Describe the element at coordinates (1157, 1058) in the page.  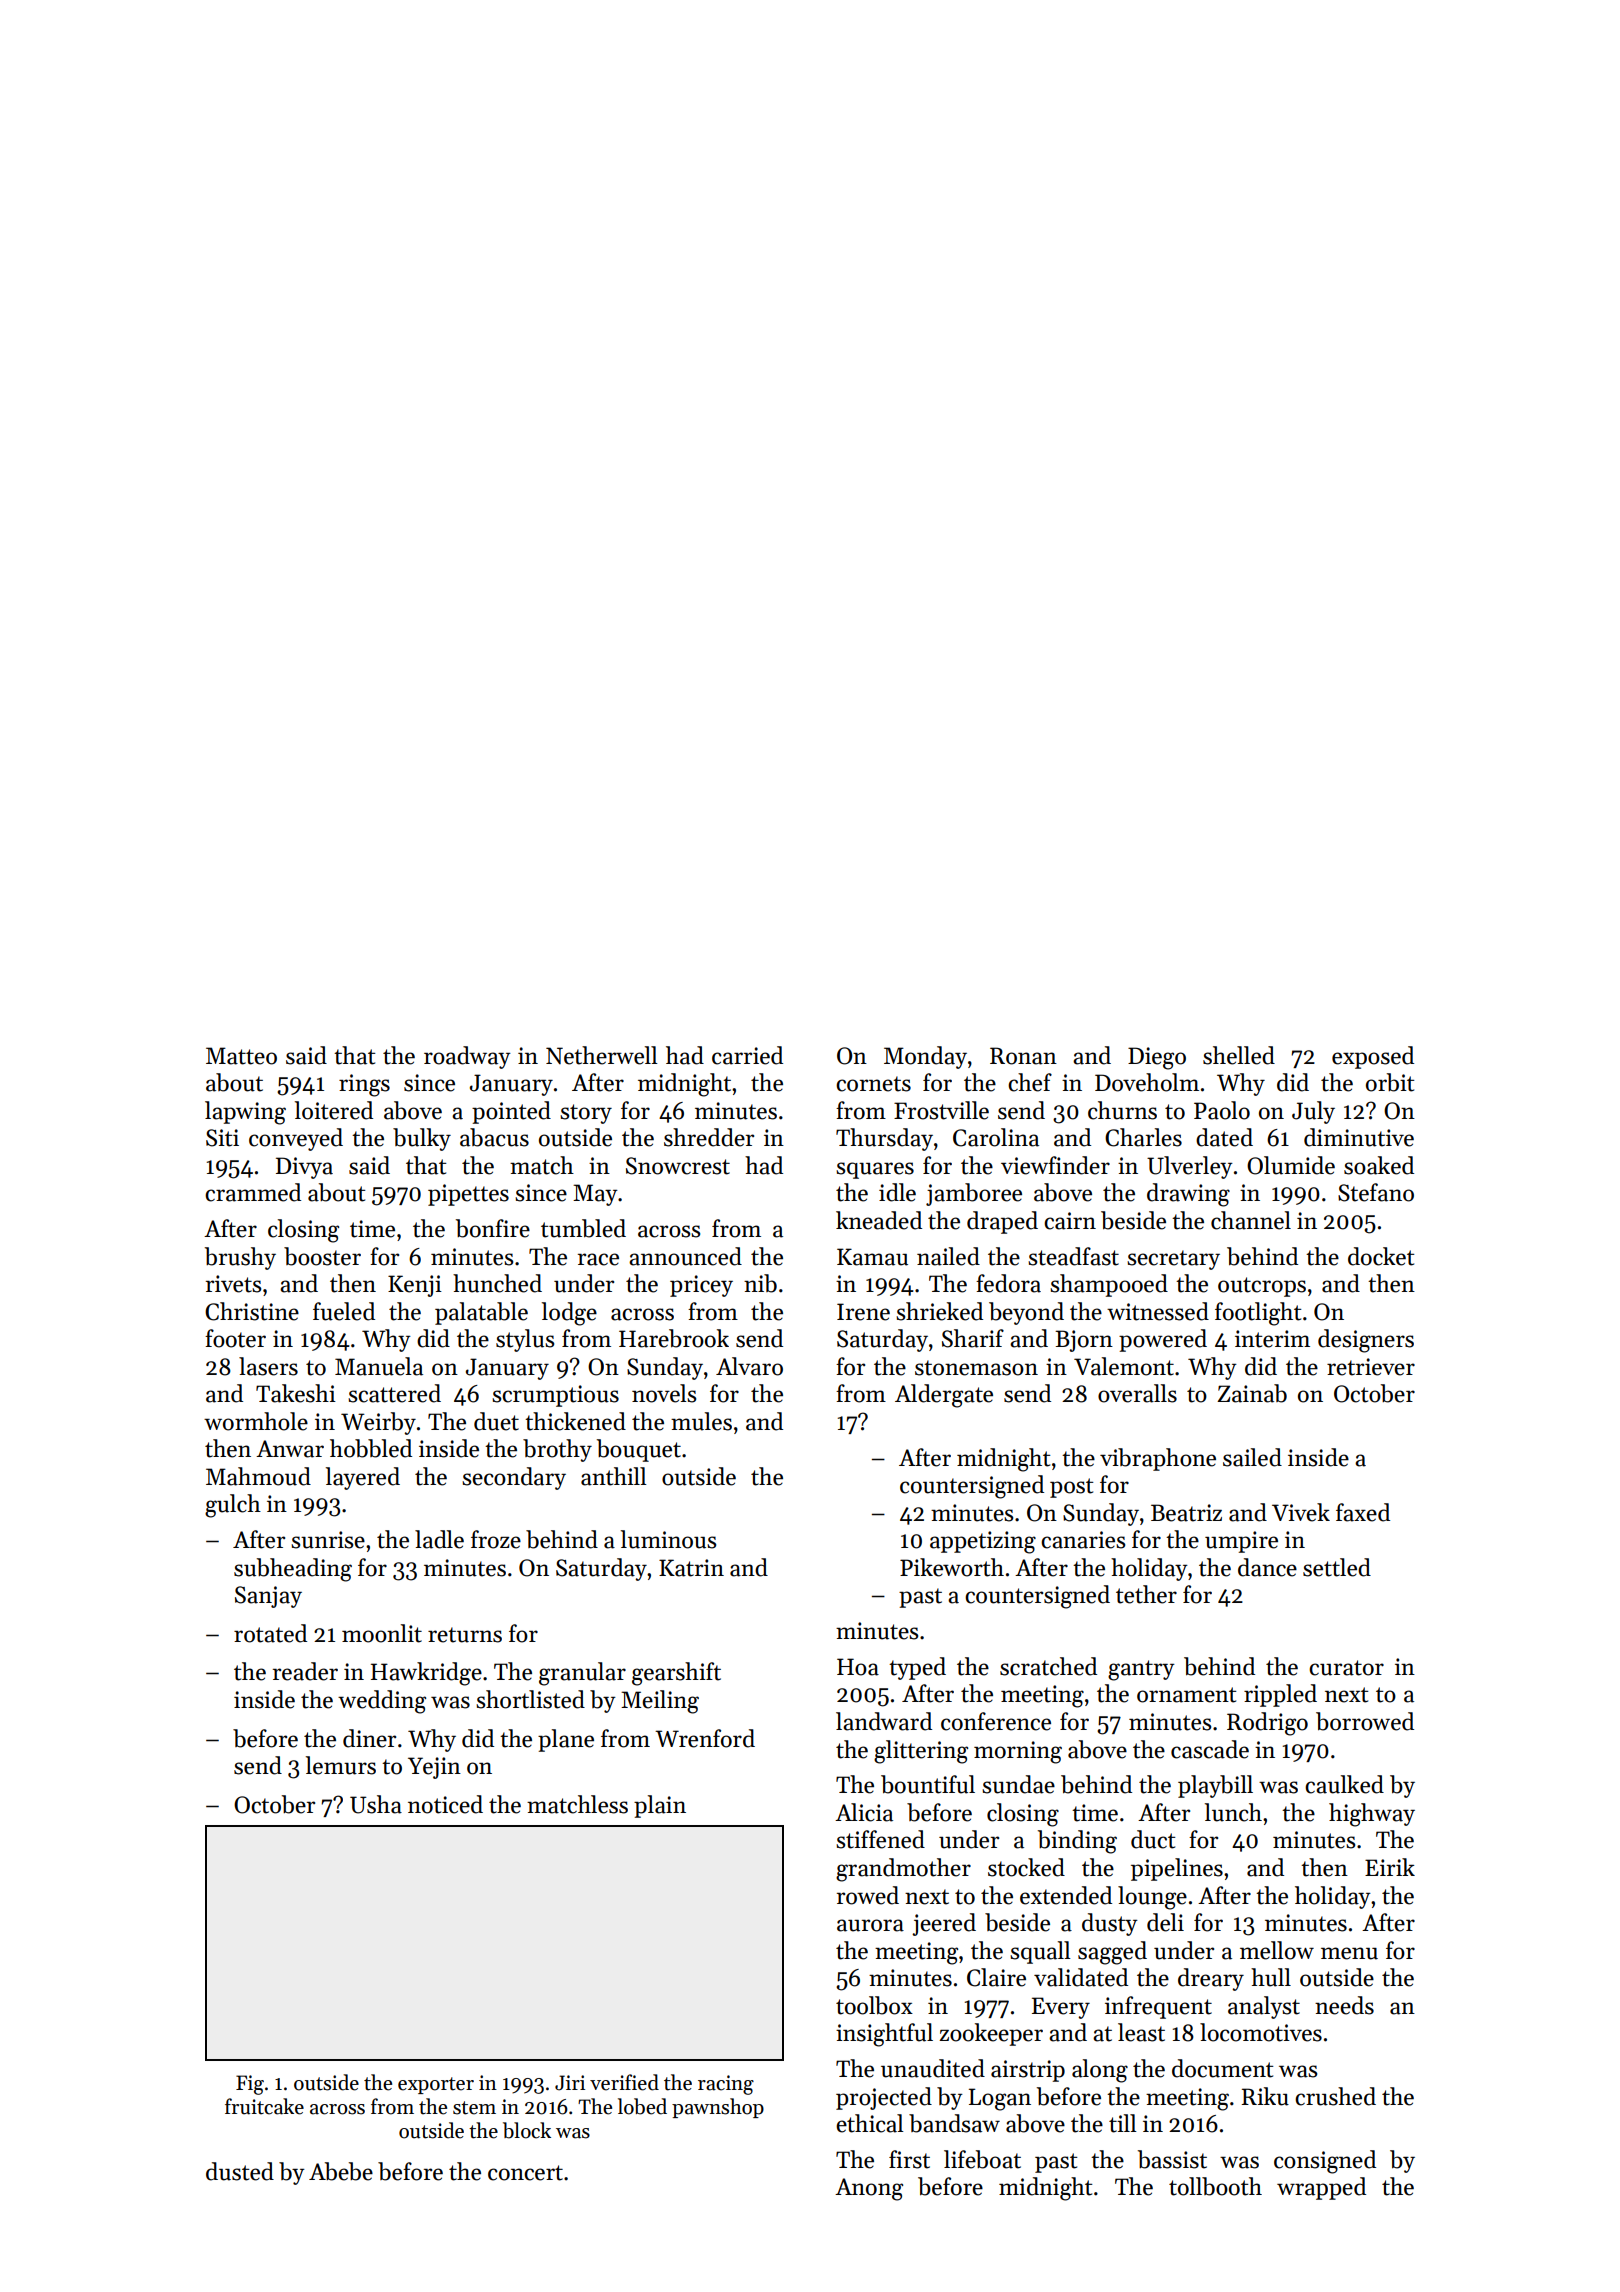
I see `Diego` at that location.
